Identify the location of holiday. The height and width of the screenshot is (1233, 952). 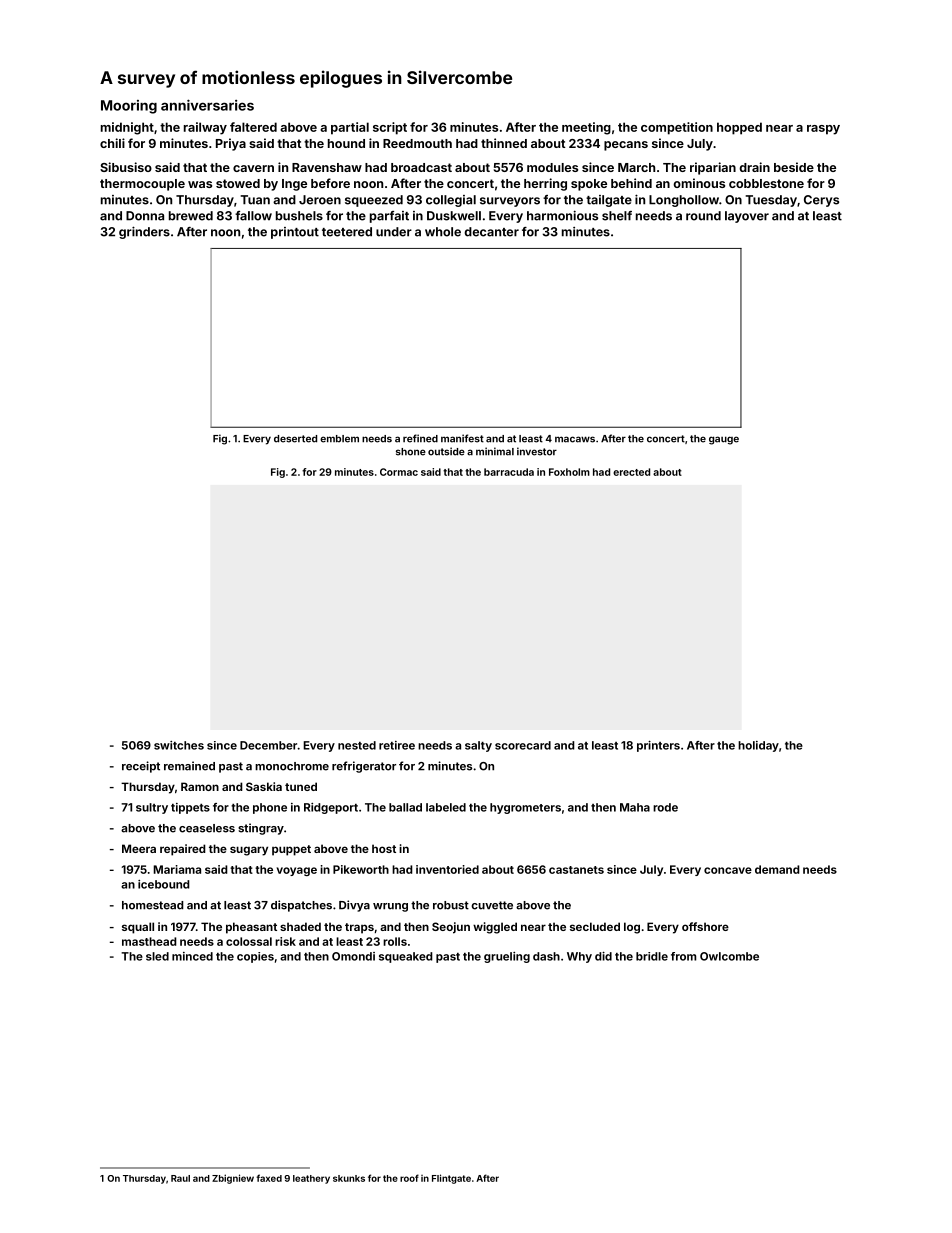
(758, 746).
